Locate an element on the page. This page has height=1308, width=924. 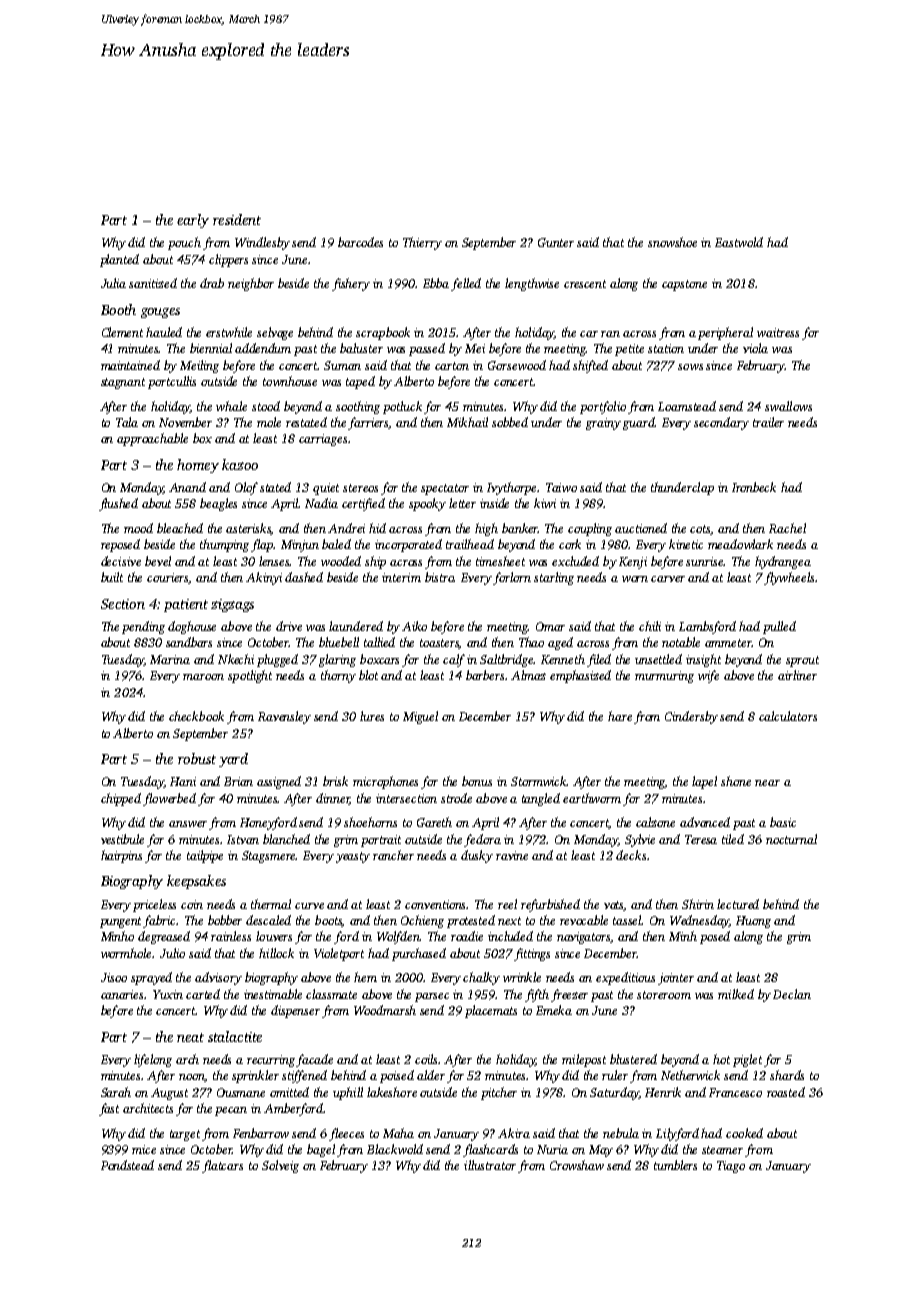
boots is located at coordinates (329, 921).
